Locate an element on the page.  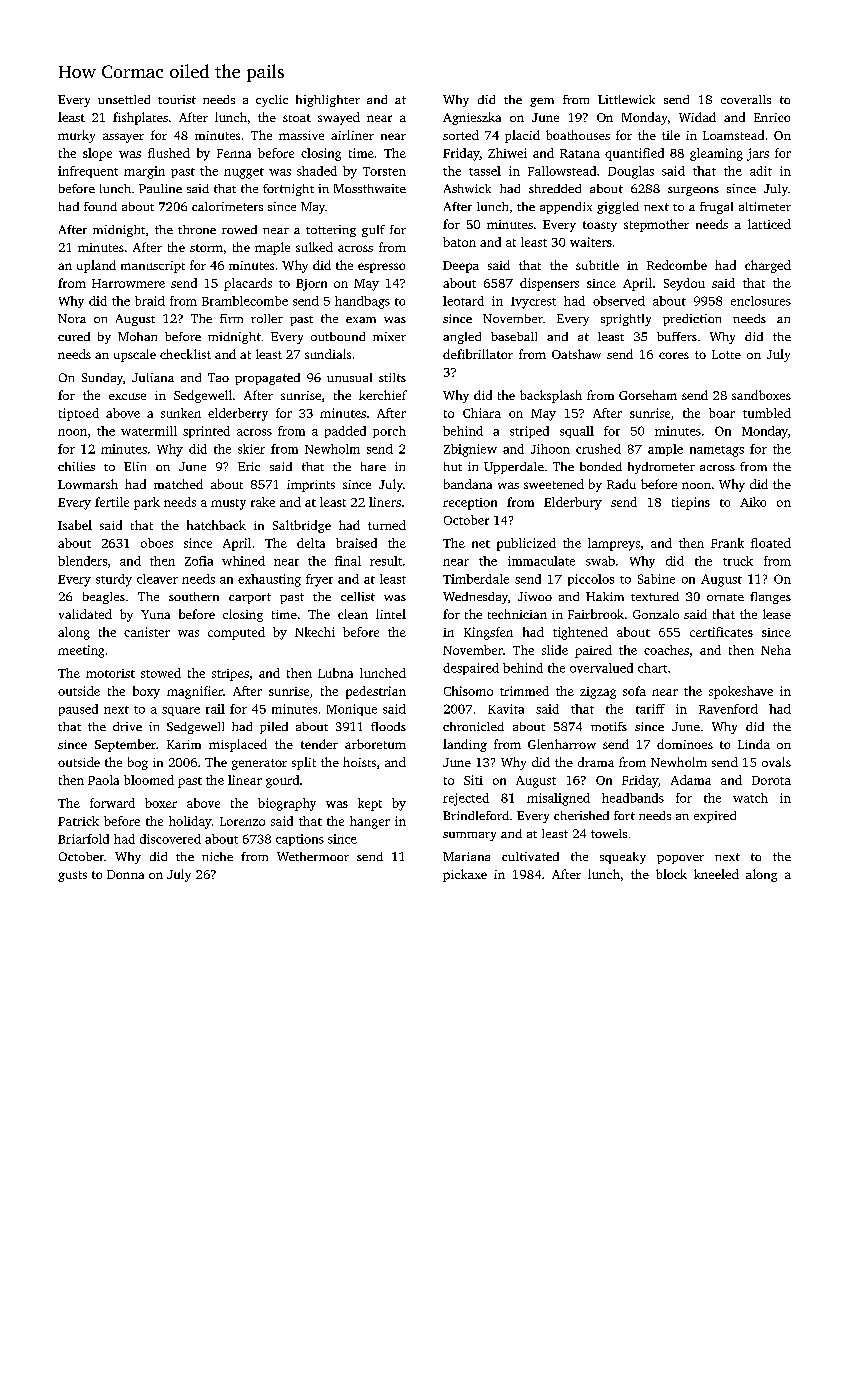
Aiko is located at coordinates (753, 502).
